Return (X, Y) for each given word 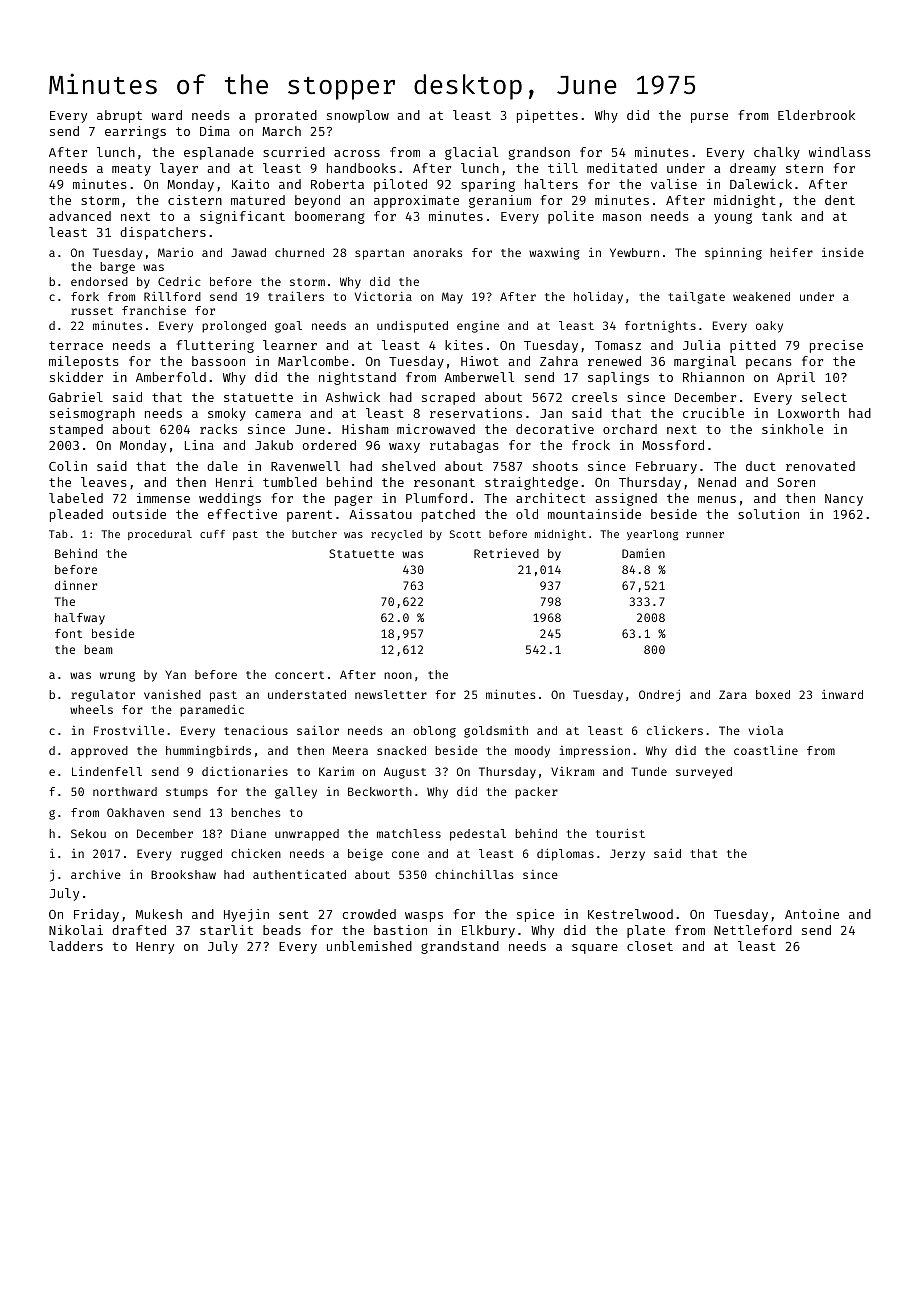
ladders (76, 946)
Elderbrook (816, 115)
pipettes (547, 116)
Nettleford (753, 930)
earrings (135, 132)
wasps (424, 917)
